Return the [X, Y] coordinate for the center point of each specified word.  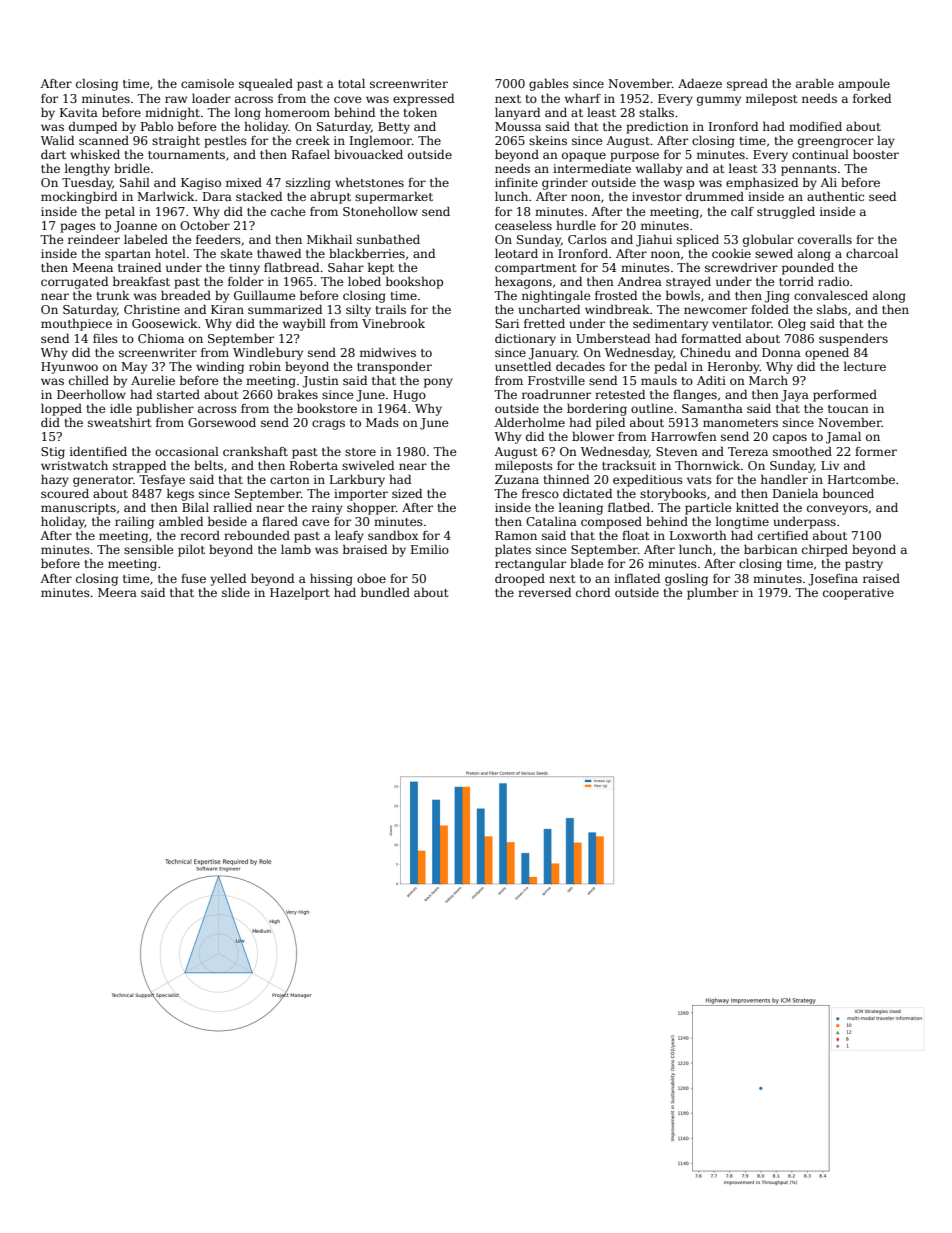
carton [290, 480]
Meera [117, 592]
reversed [544, 592]
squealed [266, 84]
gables [549, 84]
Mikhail [329, 239]
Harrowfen [684, 436]
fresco [540, 493]
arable [815, 83]
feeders [218, 239]
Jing [777, 297]
